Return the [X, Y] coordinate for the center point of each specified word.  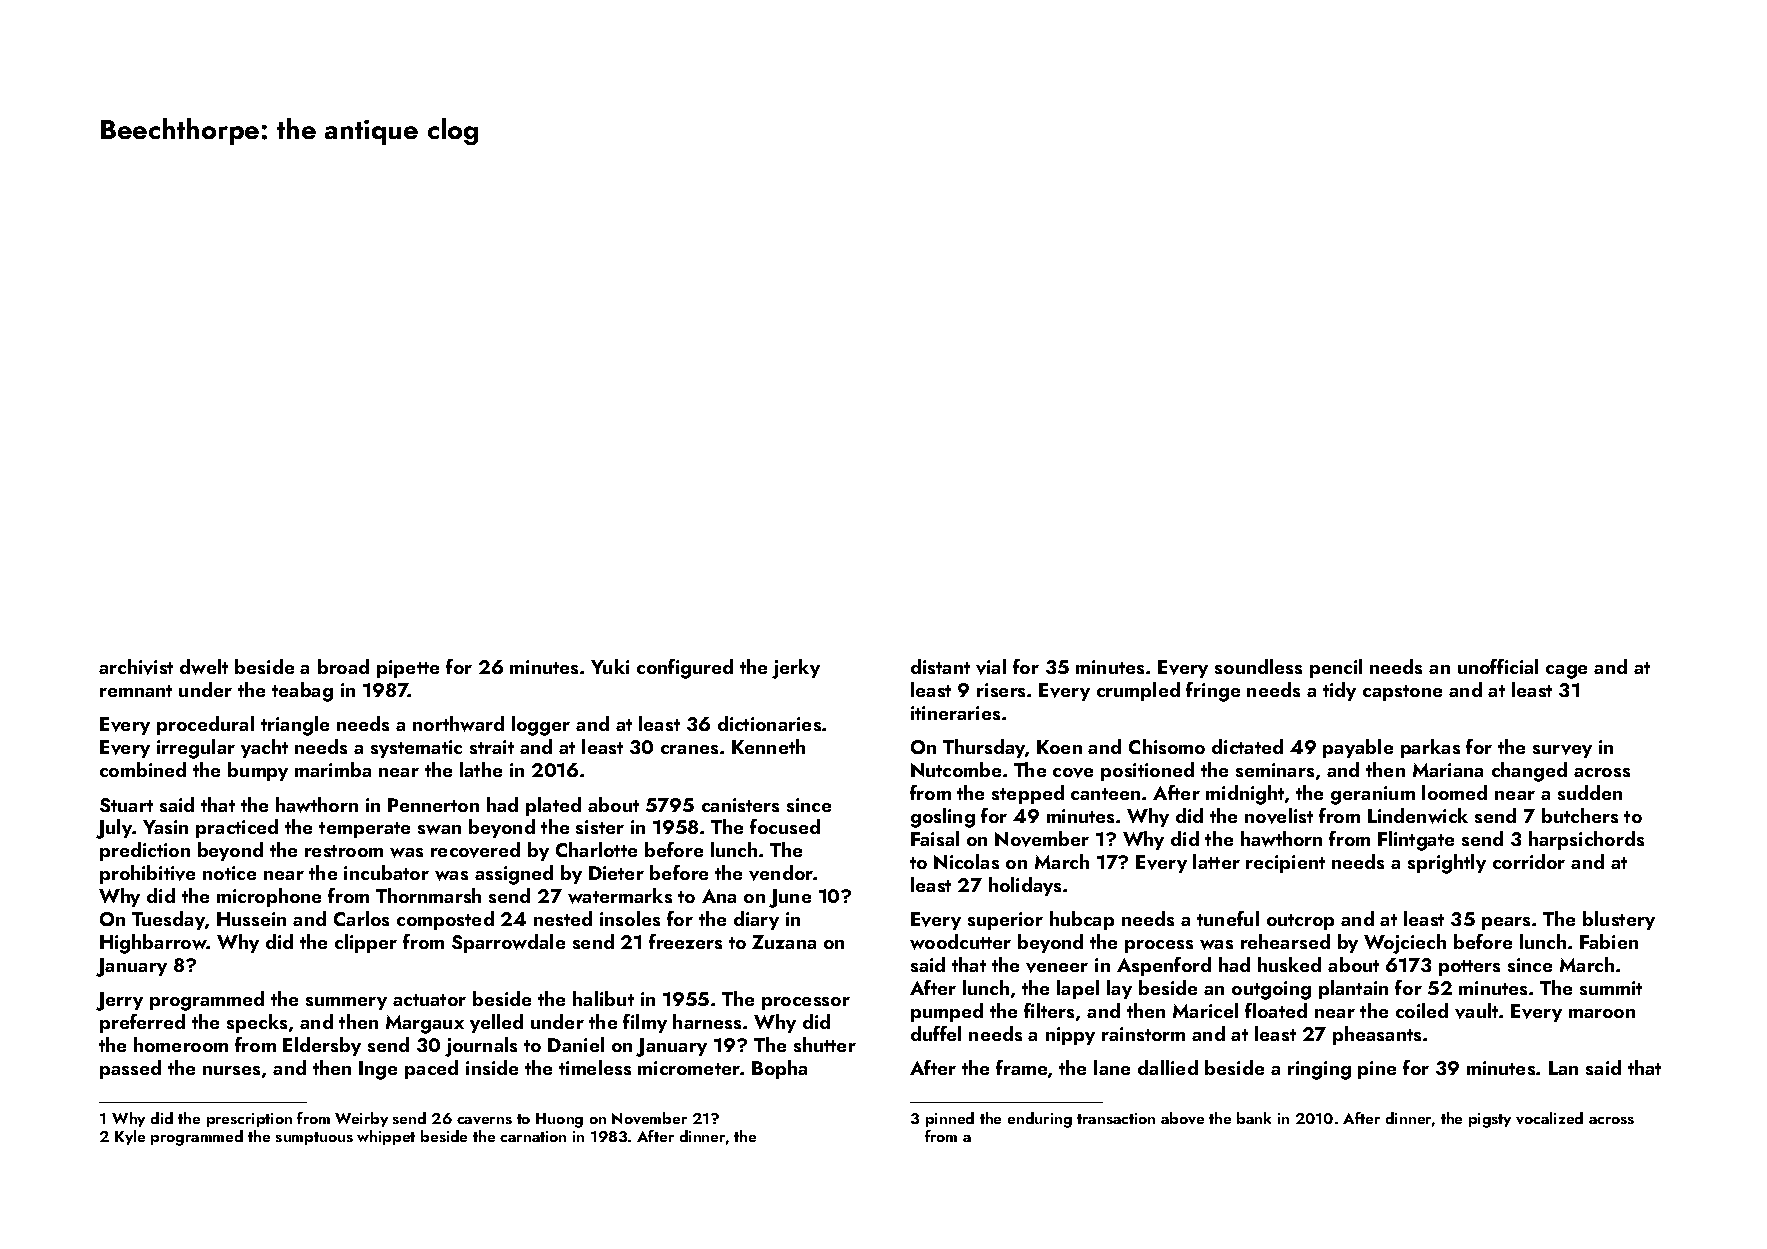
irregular [196, 749]
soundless [1258, 666]
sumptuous [314, 1138]
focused [785, 826]
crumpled [1138, 691]
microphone [269, 897]
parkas [1430, 748]
